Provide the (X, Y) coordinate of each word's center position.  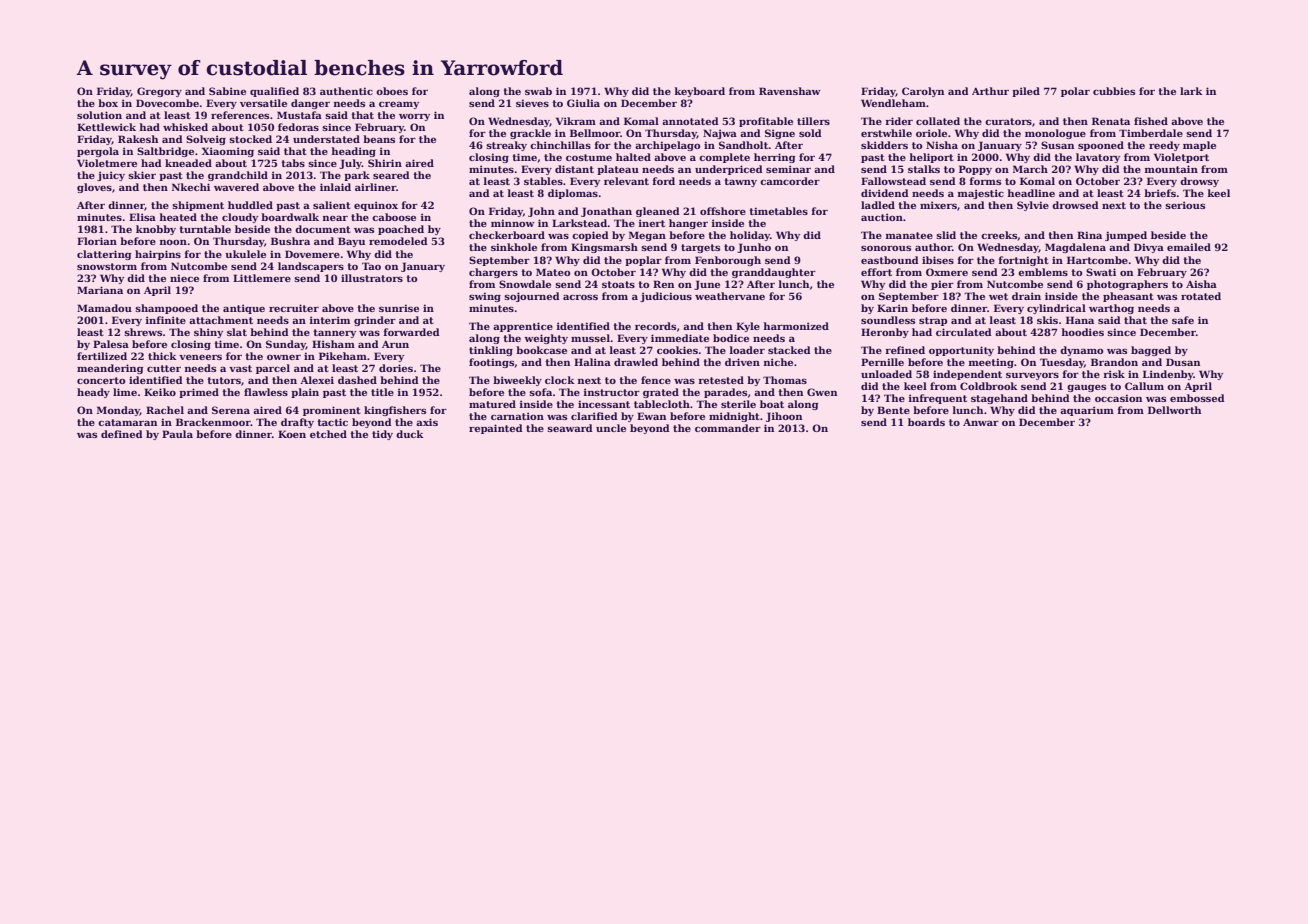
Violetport (1181, 158)
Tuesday (1062, 363)
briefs (1160, 193)
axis (427, 422)
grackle (530, 134)
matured (492, 404)
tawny (740, 182)
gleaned (658, 212)
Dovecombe (167, 103)
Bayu (351, 242)
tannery (334, 333)
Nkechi (191, 187)
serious (1185, 205)
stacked (789, 350)
